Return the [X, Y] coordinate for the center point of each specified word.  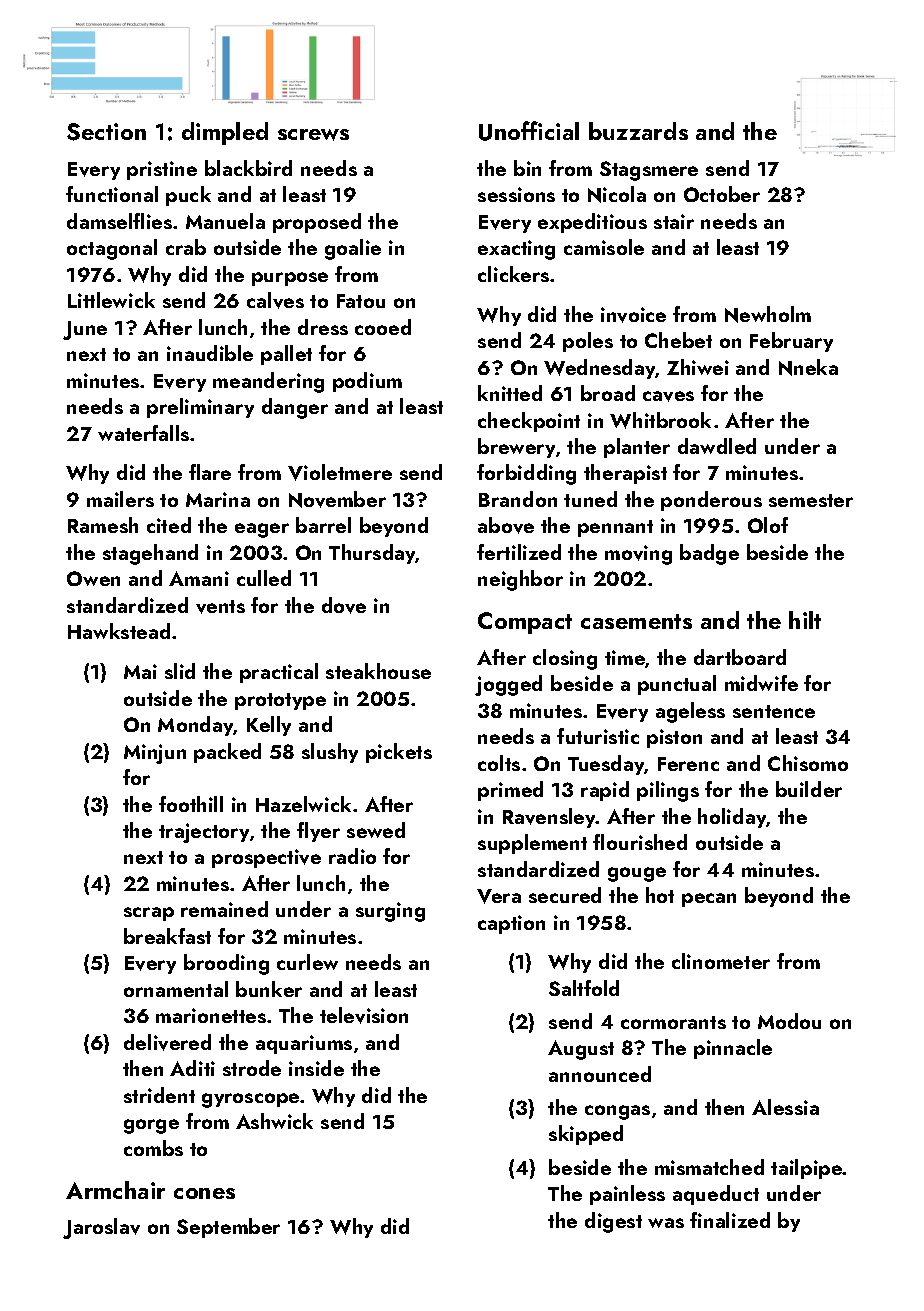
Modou [789, 1021]
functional [112, 194]
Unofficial [529, 131]
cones [204, 1193]
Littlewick [111, 300]
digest [613, 1222]
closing [565, 659]
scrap [149, 914]
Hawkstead [119, 631]
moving [638, 555]
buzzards [638, 131]
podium [367, 382]
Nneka [808, 367]
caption [511, 924]
